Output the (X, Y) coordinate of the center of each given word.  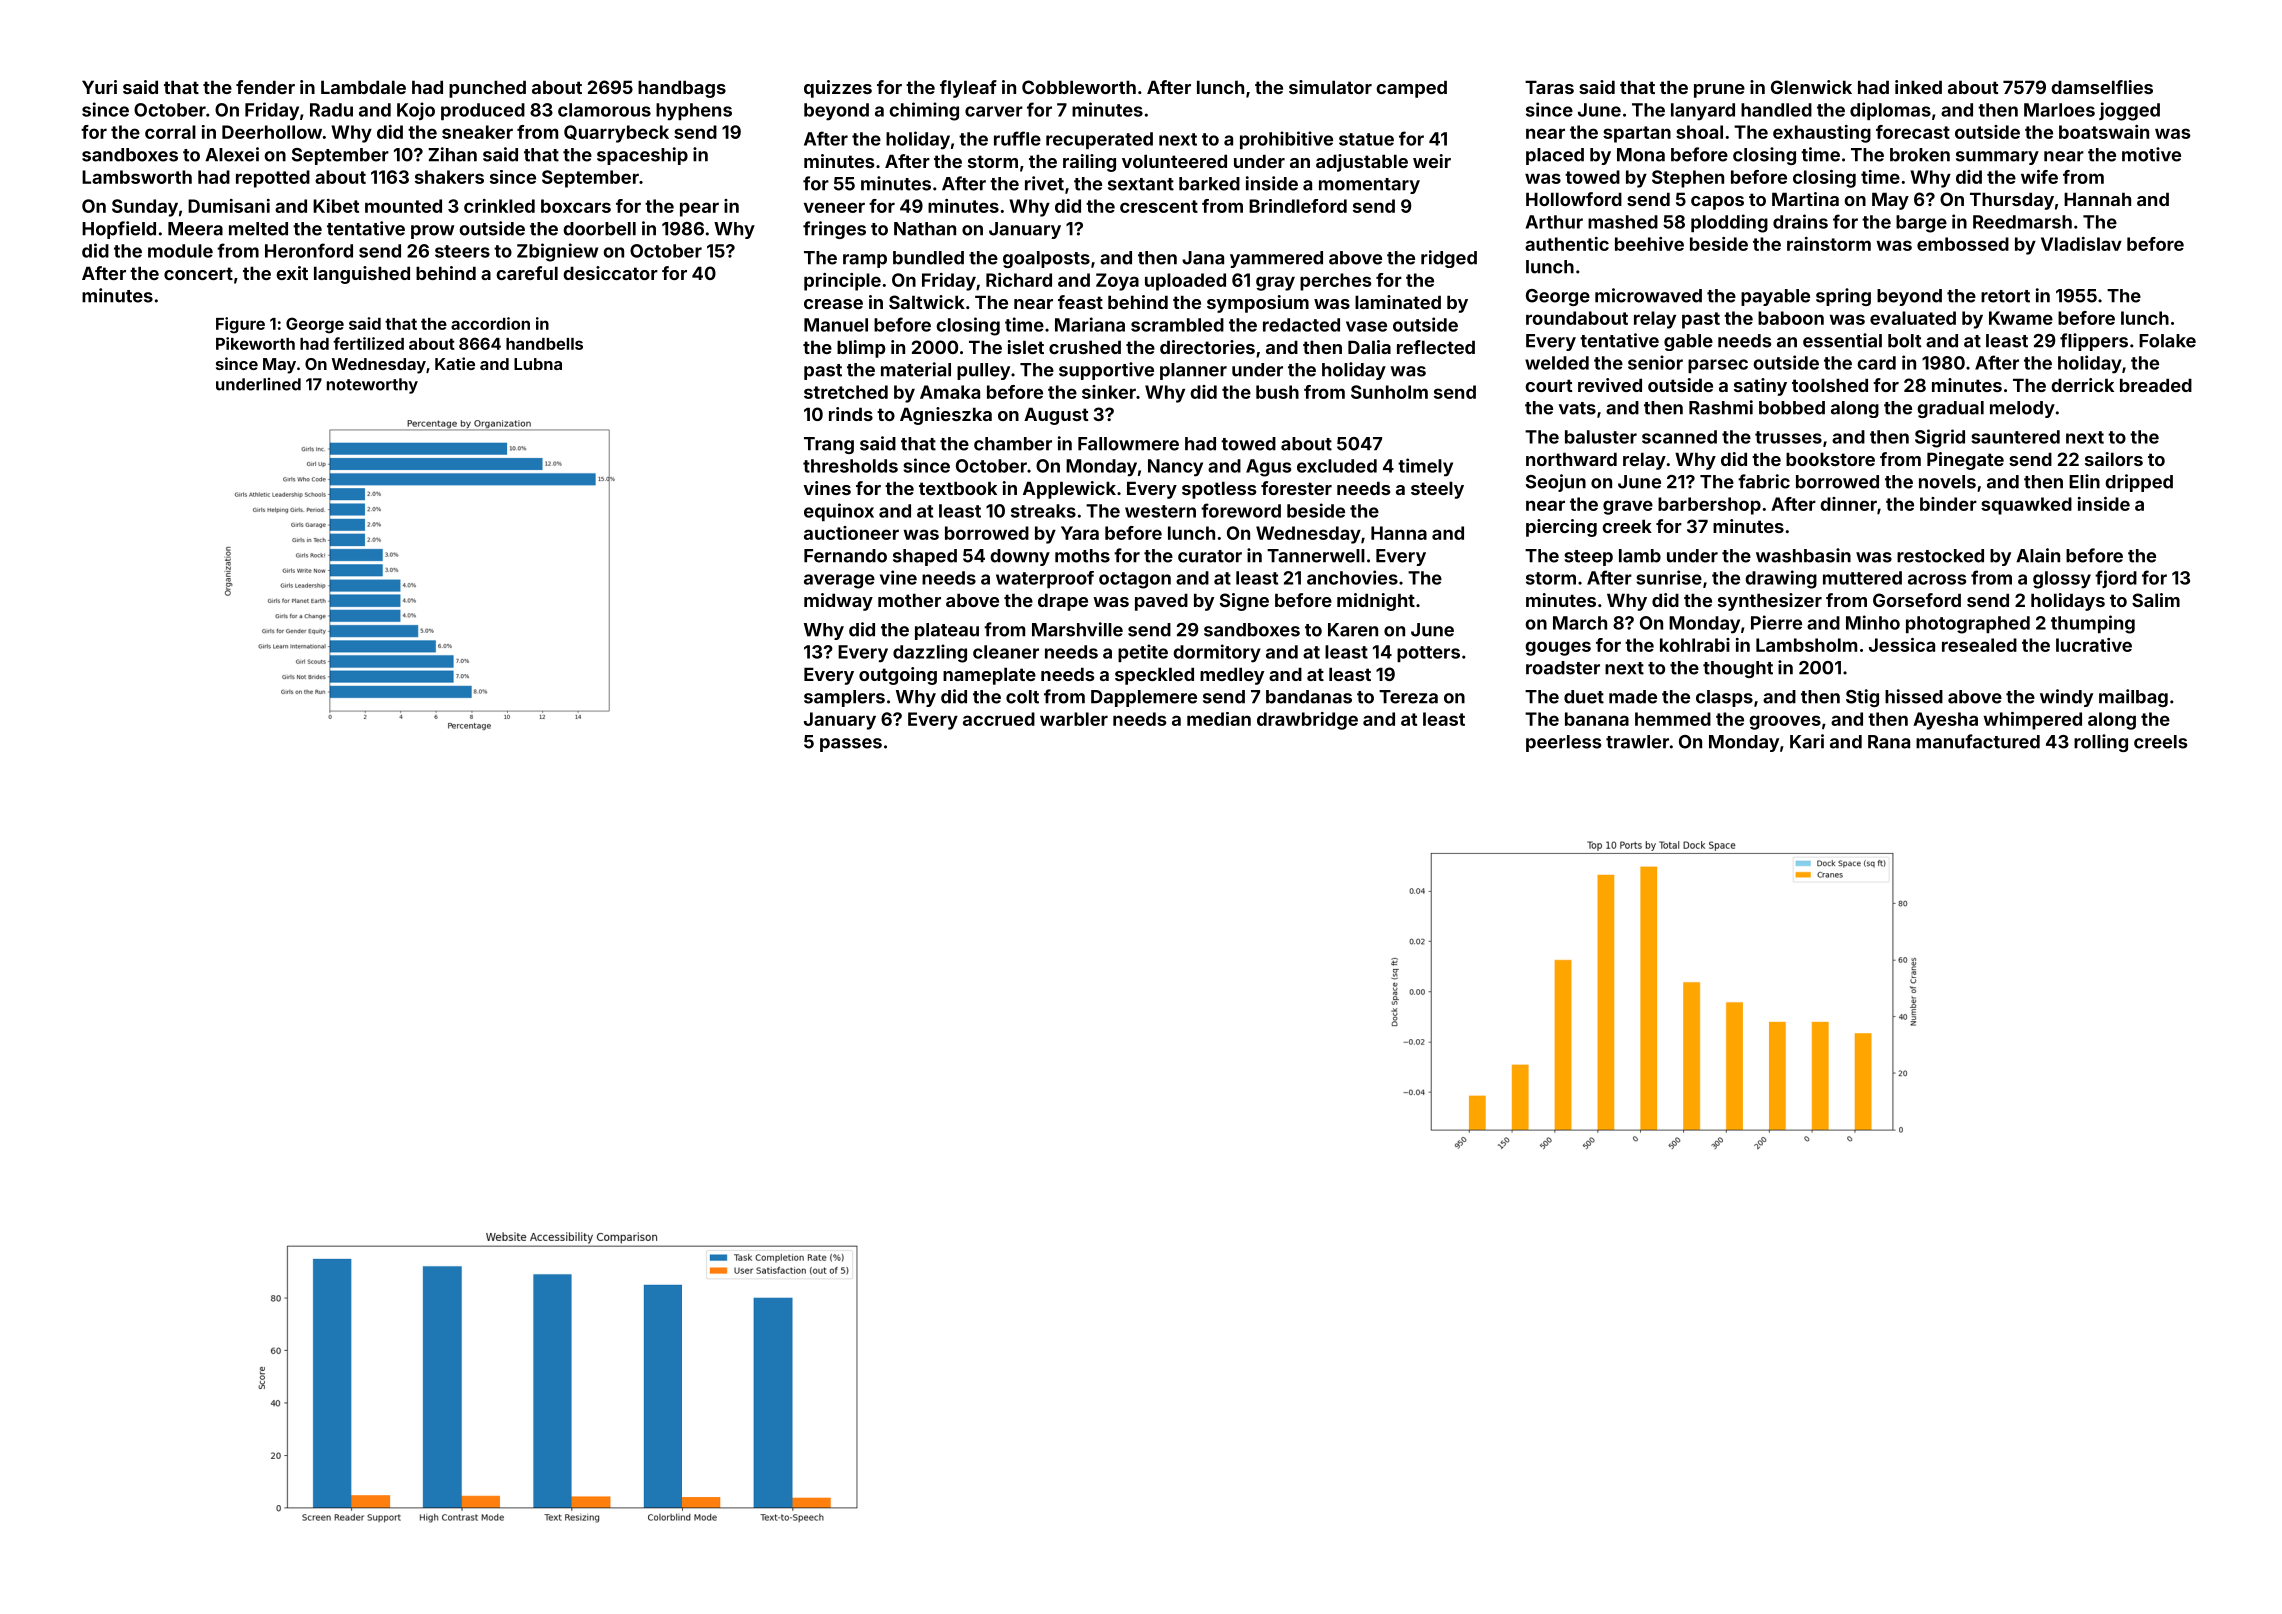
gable (1688, 342)
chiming (924, 111)
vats (1577, 408)
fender (265, 87)
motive (2151, 154)
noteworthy (372, 386)
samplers (844, 698)
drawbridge (1307, 721)
